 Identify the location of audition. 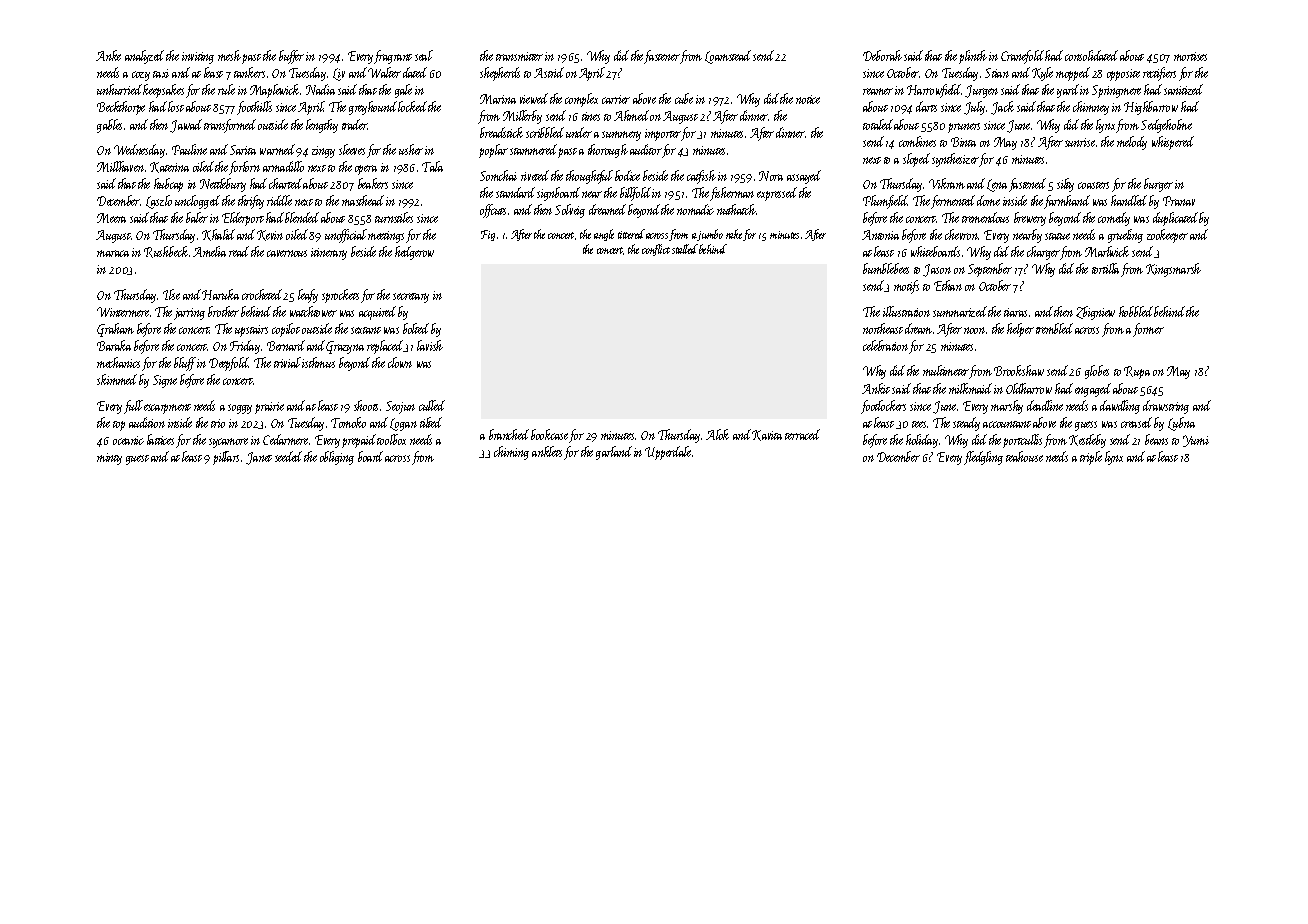
(147, 422).
